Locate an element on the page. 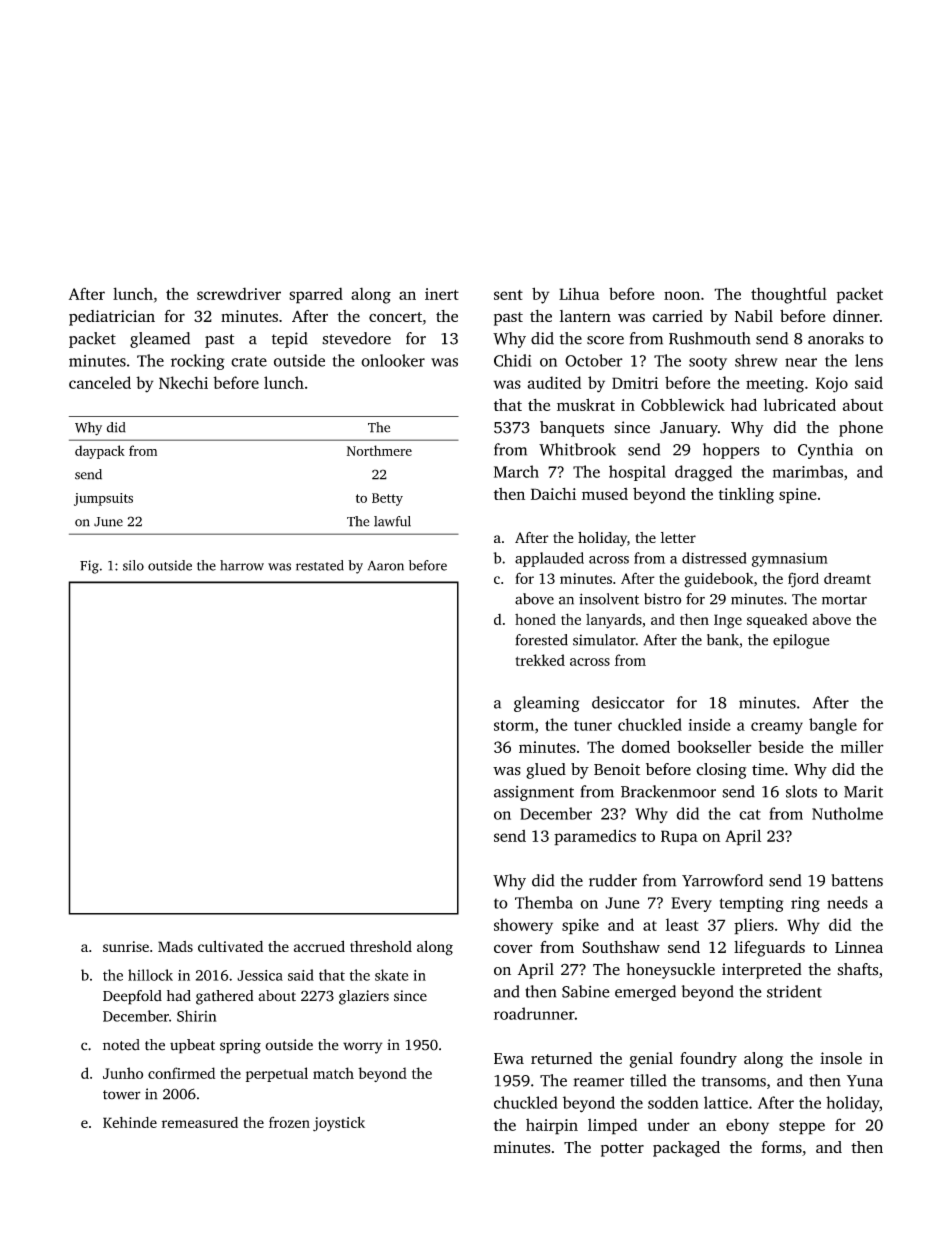 The image size is (952, 1233). needs is located at coordinates (847, 902).
